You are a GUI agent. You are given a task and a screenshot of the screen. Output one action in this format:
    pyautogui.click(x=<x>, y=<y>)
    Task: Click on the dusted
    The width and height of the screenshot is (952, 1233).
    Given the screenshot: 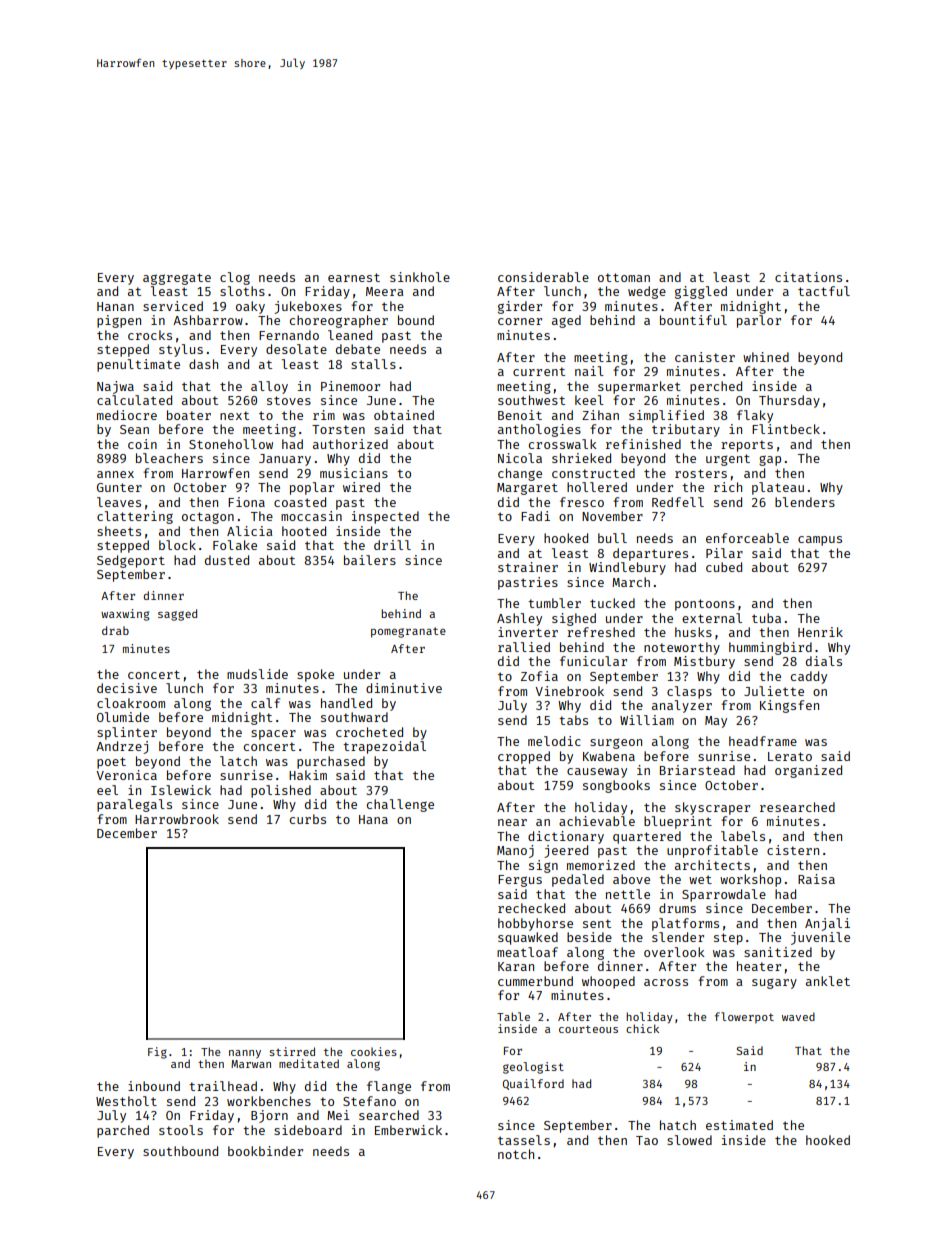 What is the action you would take?
    pyautogui.click(x=227, y=560)
